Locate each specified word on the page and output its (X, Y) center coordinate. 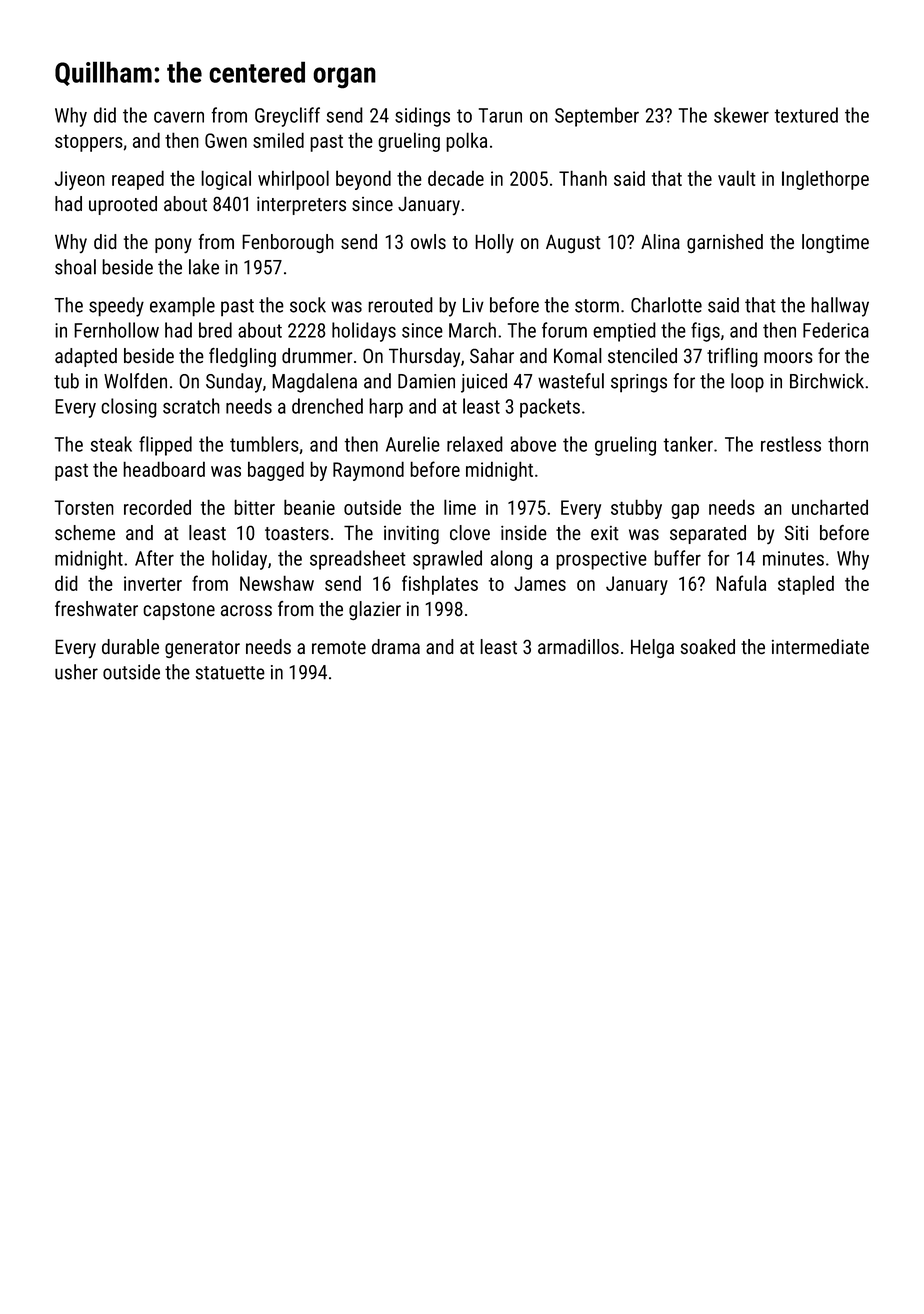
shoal (75, 267)
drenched (327, 406)
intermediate (820, 646)
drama (396, 646)
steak (111, 444)
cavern (179, 117)
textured (806, 115)
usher (76, 672)
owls (428, 241)
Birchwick (827, 381)
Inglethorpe (825, 180)
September (597, 117)
